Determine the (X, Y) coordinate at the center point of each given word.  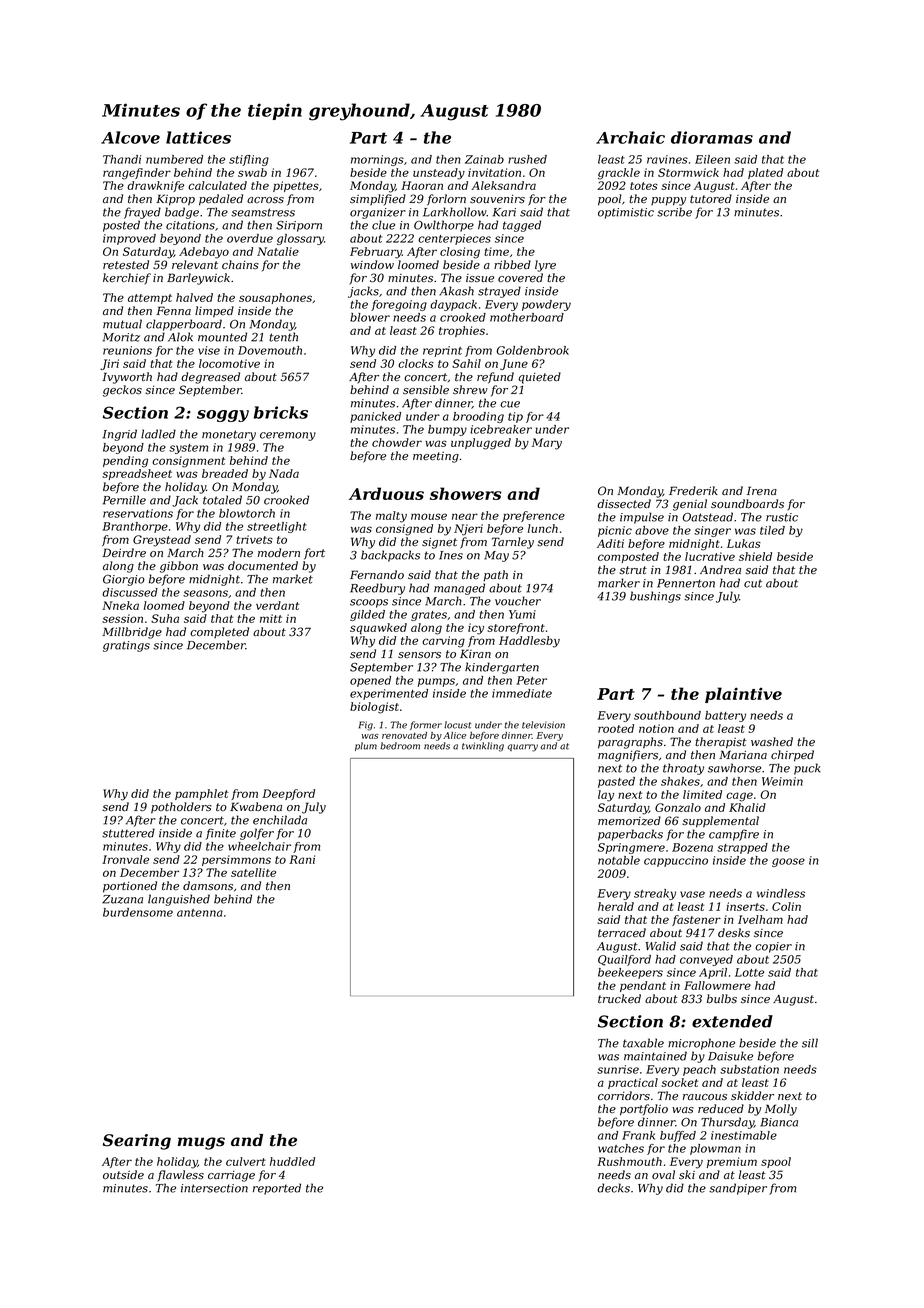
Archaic (630, 137)
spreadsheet (137, 474)
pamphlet (201, 794)
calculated (217, 185)
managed (459, 589)
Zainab (484, 159)
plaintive (743, 695)
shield (755, 556)
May (496, 556)
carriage (231, 1176)
